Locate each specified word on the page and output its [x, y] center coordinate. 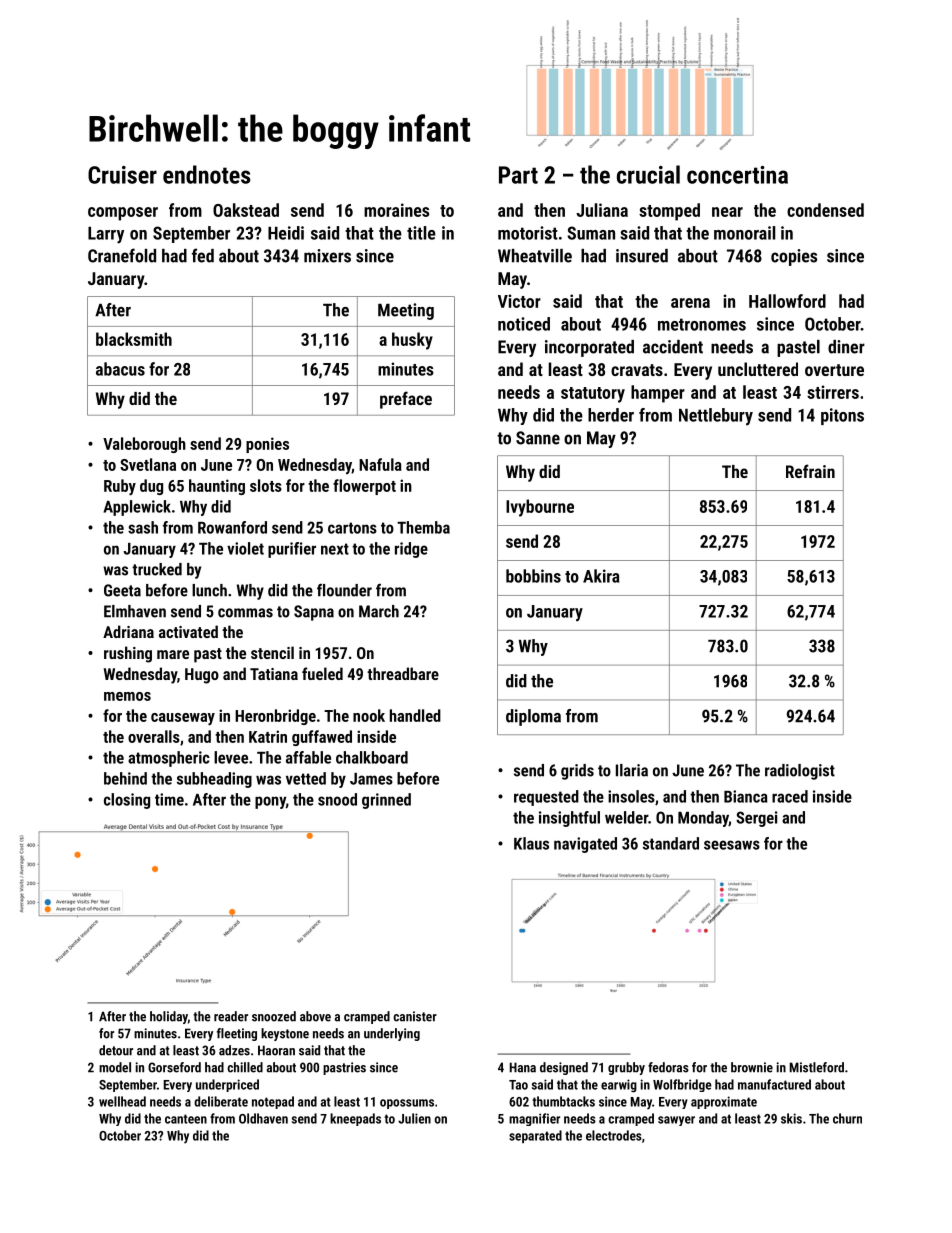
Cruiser [122, 175]
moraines [396, 210]
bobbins [533, 576]
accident [673, 347]
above [315, 1016]
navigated [585, 845]
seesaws [732, 845]
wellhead [122, 1101]
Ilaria [632, 770]
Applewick [137, 508]
